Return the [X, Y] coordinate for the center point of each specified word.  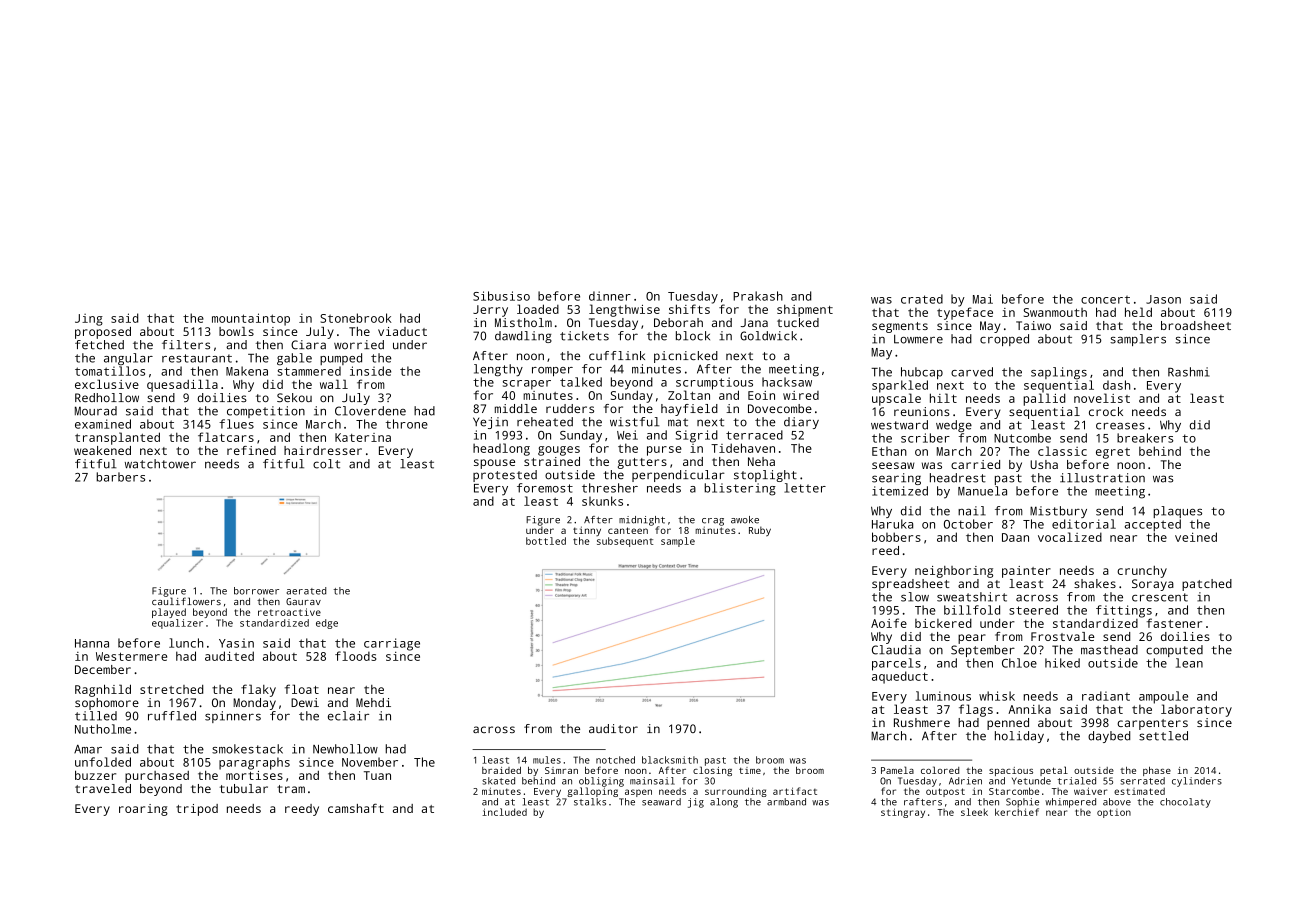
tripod [197, 810]
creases [1120, 426]
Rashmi [1189, 372]
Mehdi [373, 702]
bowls [236, 331]
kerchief [1017, 812]
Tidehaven [743, 448]
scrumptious [714, 383]
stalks [590, 802]
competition [266, 412]
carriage [392, 644]
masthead [1109, 650]
